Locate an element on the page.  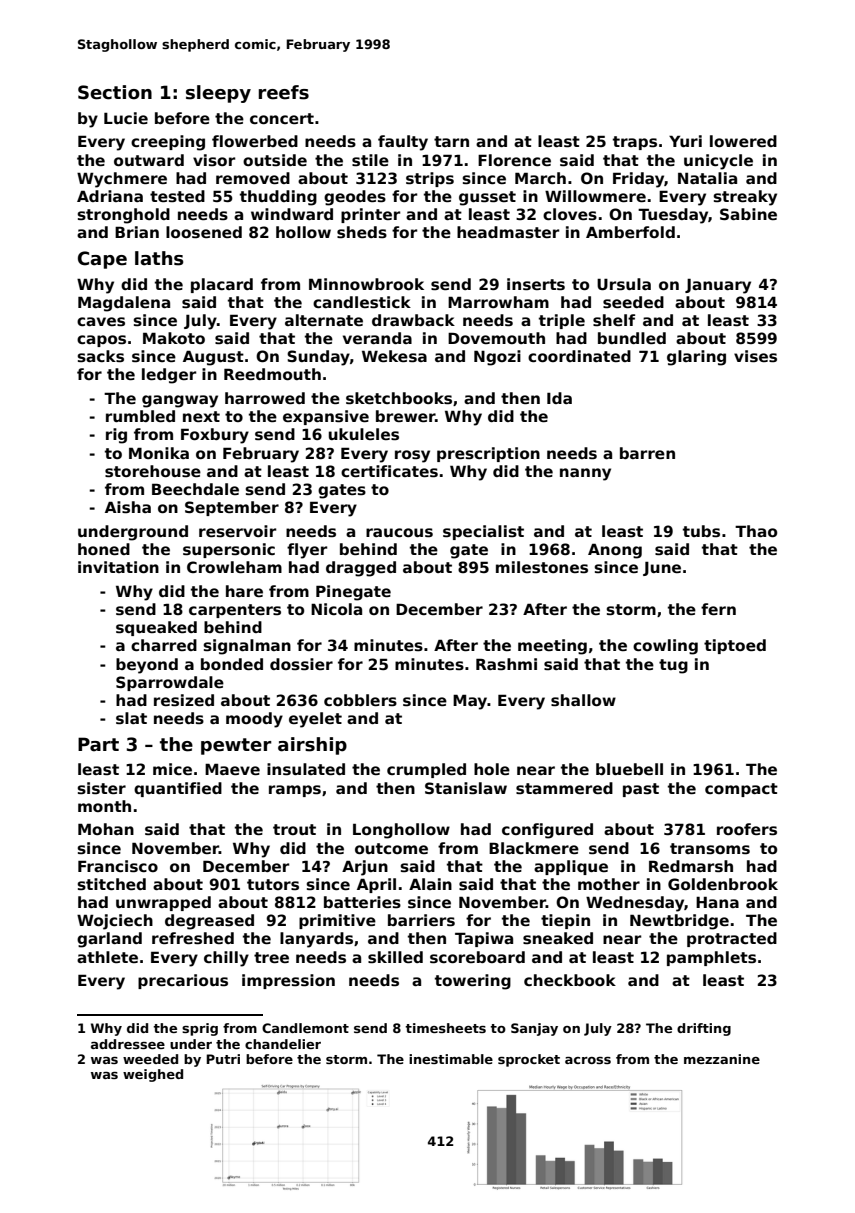
tiptoed is located at coordinates (735, 646).
